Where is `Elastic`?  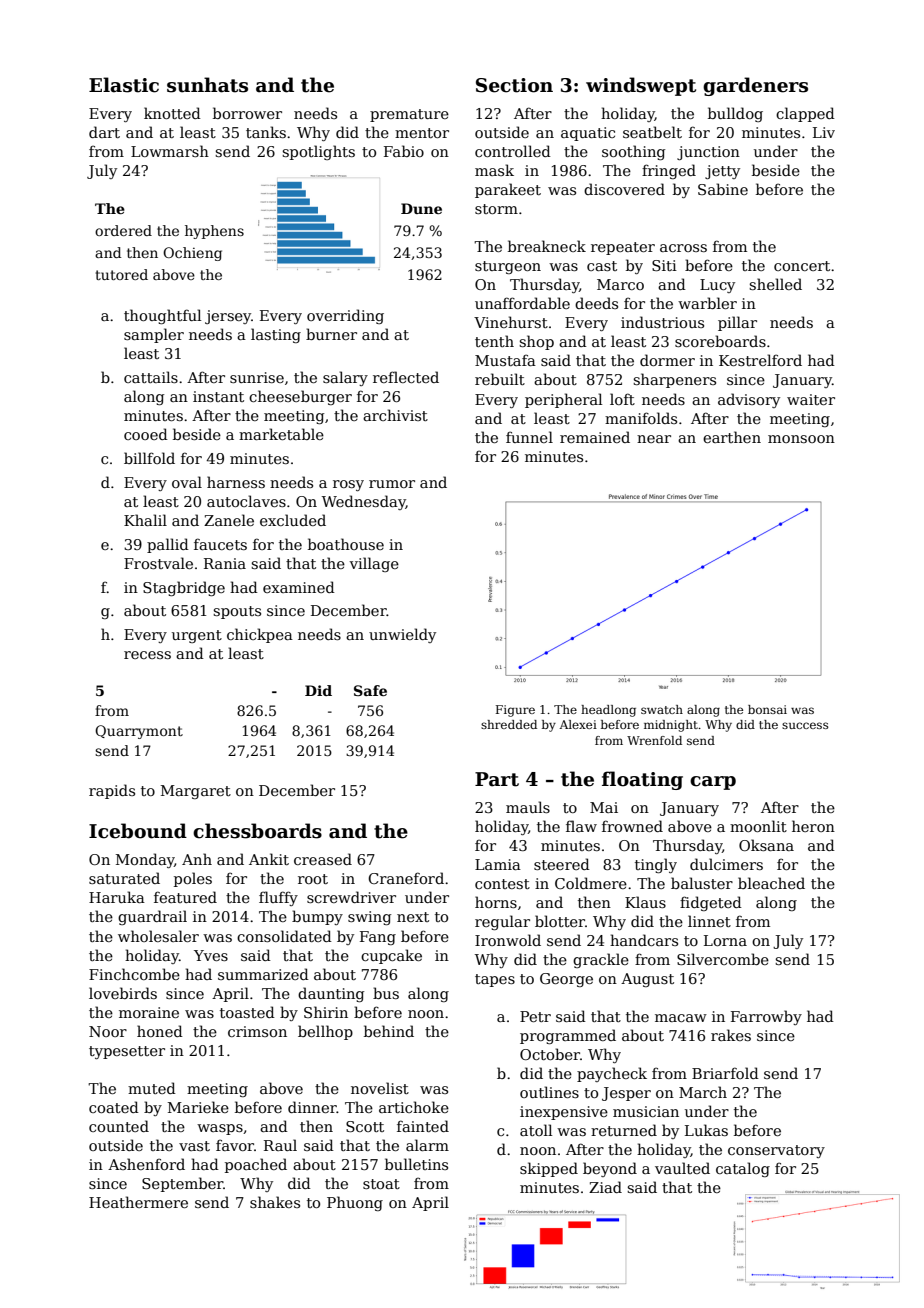
Elastic is located at coordinates (124, 85).
